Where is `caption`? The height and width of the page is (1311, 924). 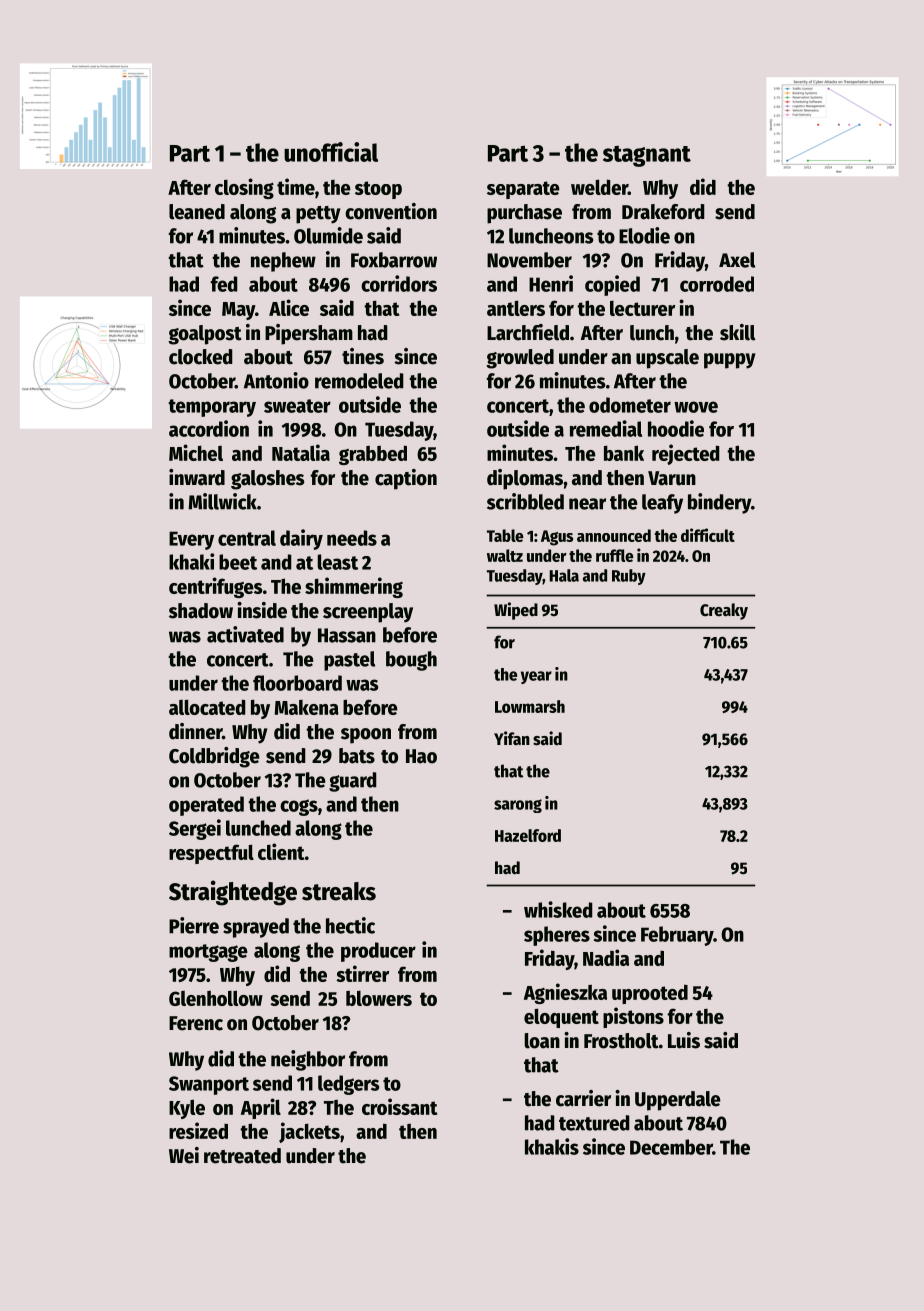 caption is located at coordinates (406, 479).
